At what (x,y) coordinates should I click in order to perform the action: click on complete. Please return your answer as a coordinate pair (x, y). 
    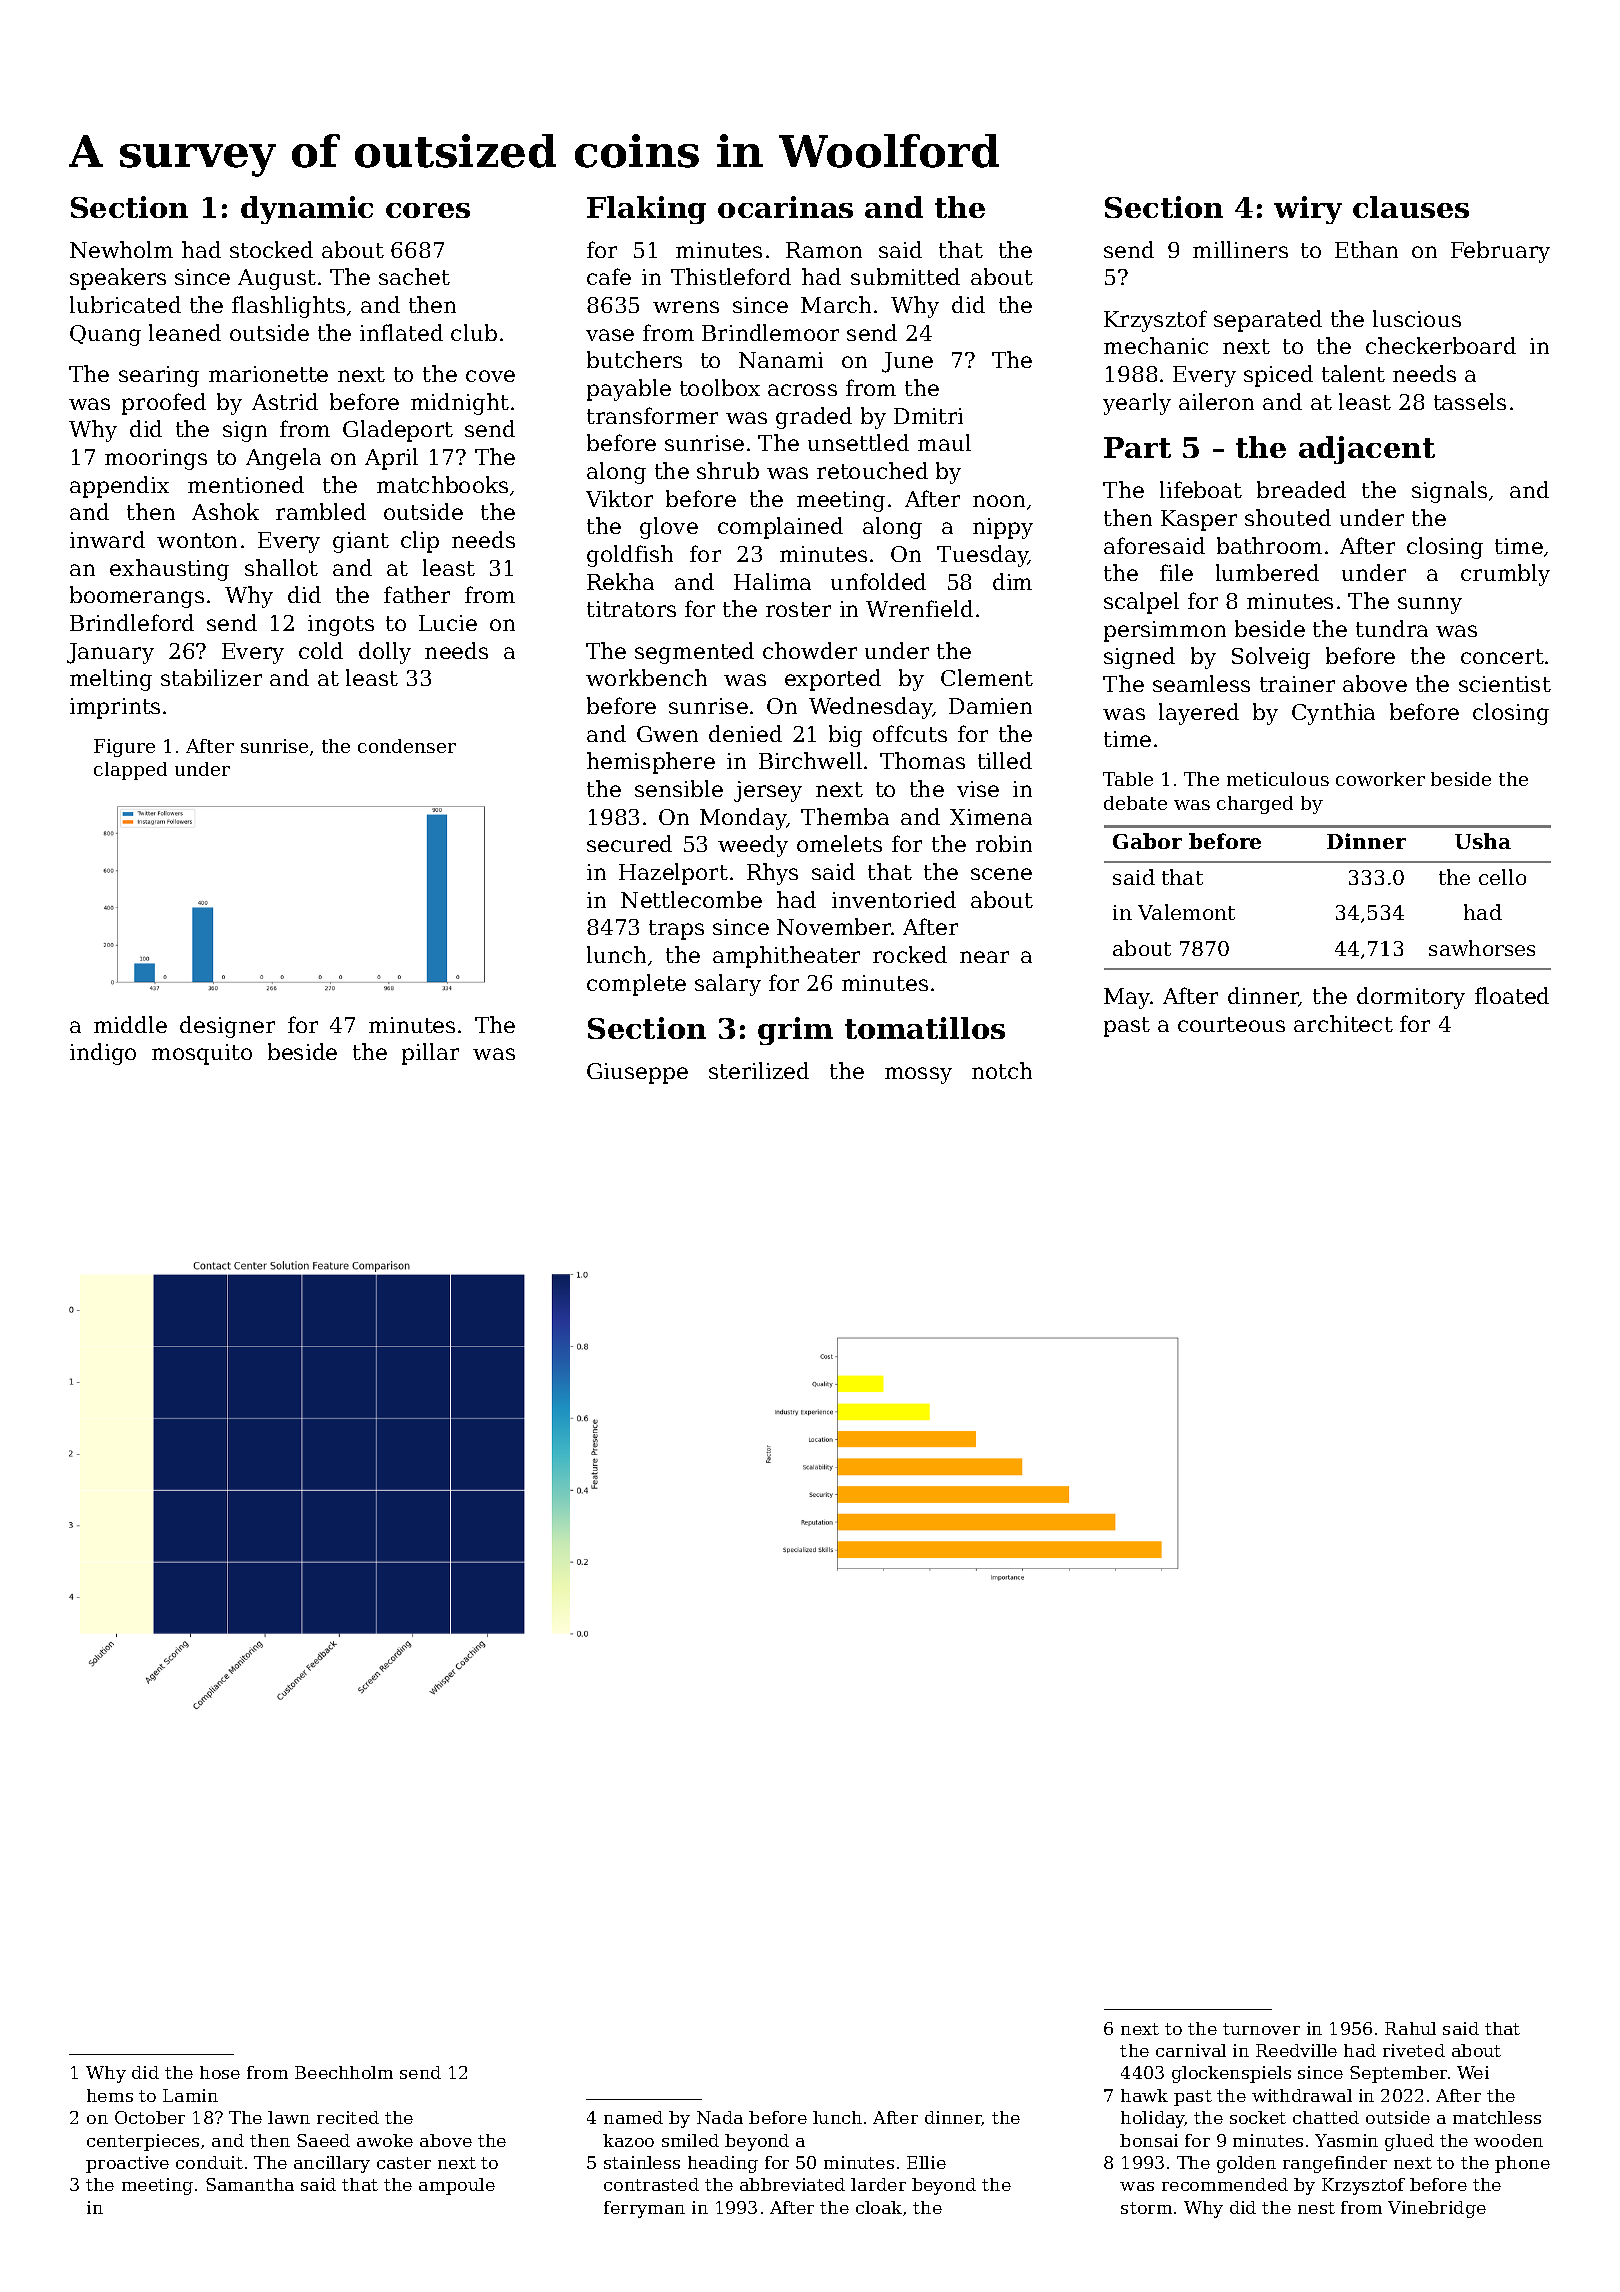
    Looking at the image, I should click on (636, 985).
